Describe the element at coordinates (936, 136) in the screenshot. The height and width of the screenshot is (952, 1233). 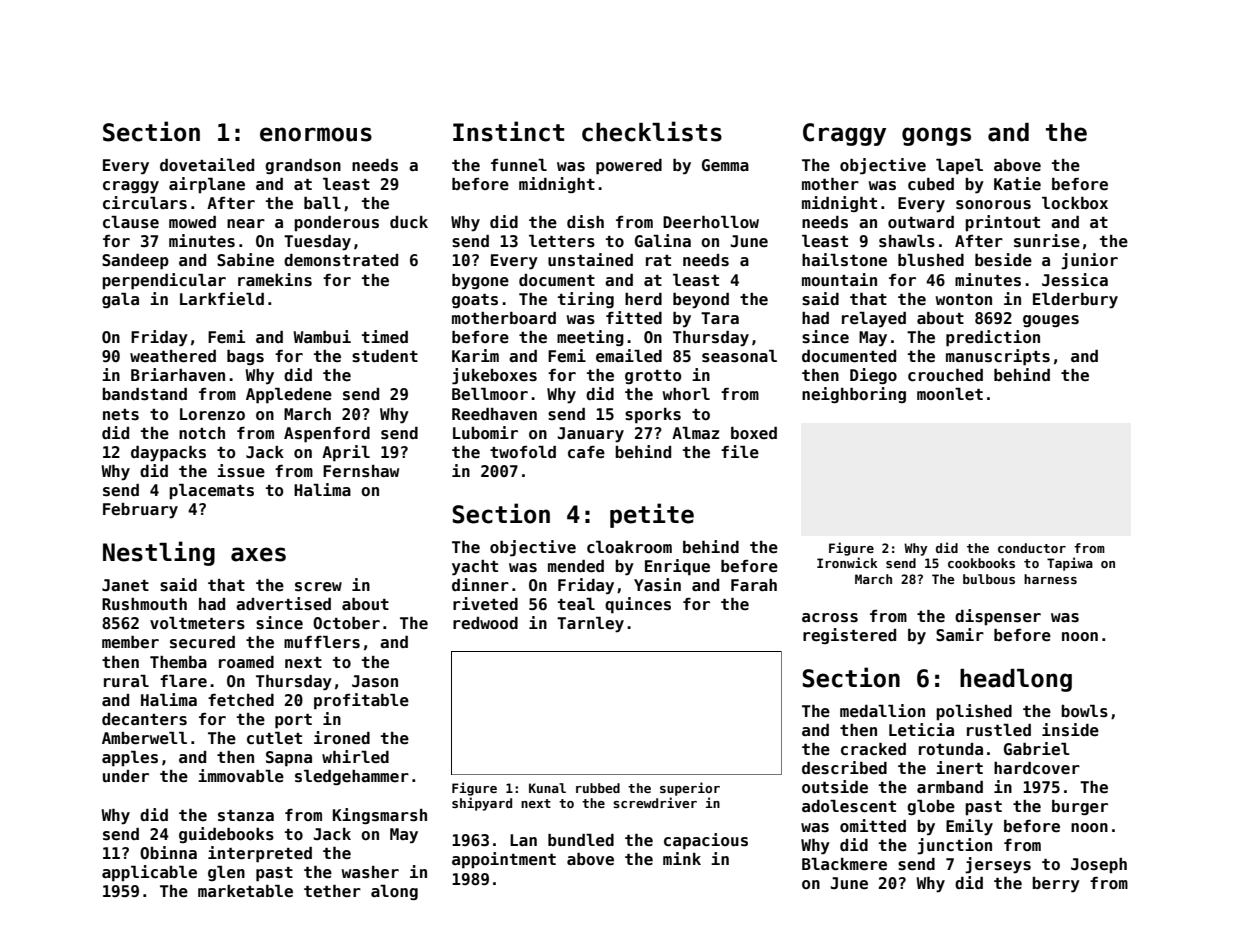
I see `gongs` at that location.
